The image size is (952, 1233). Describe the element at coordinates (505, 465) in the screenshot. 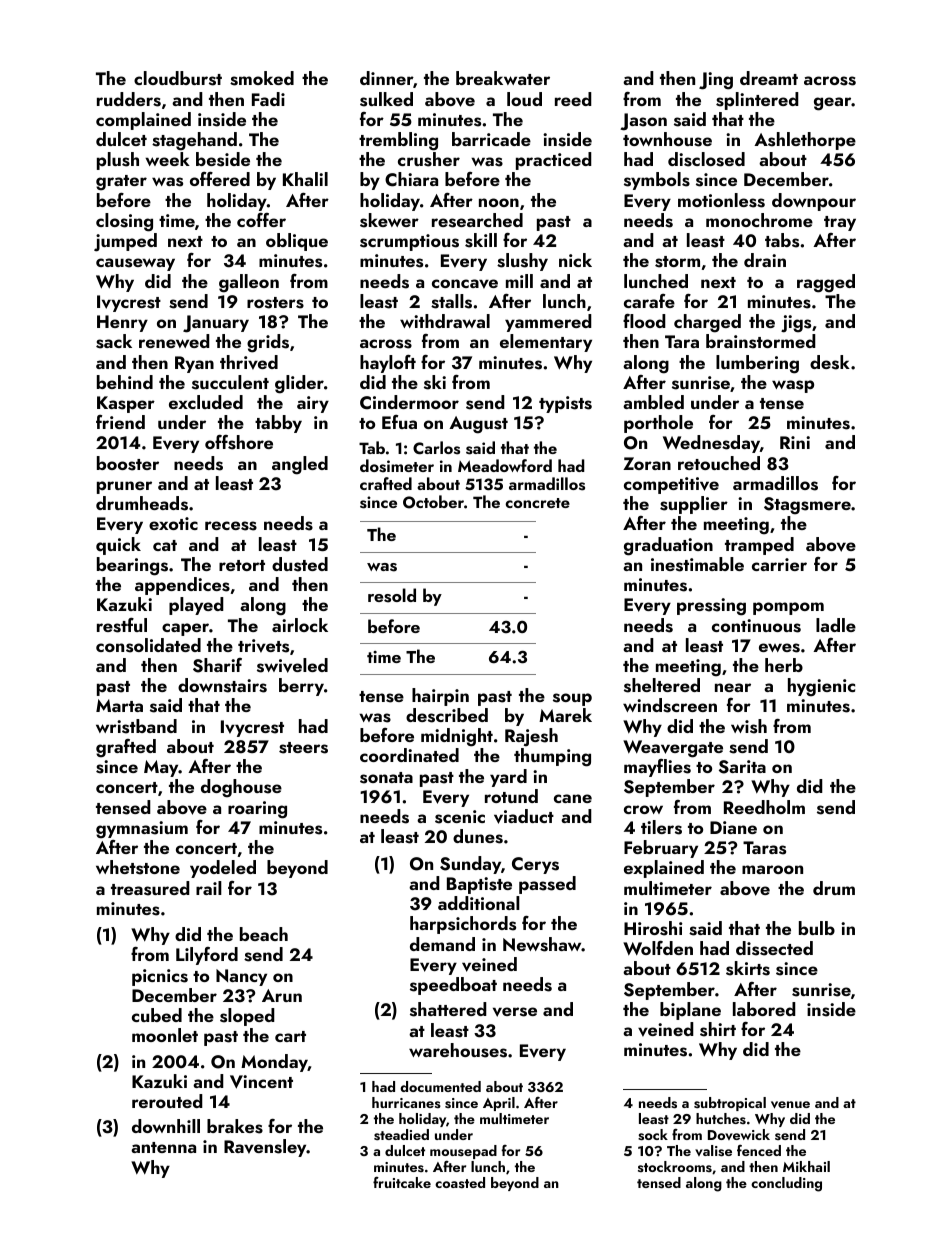

I see `Meadowford` at that location.
